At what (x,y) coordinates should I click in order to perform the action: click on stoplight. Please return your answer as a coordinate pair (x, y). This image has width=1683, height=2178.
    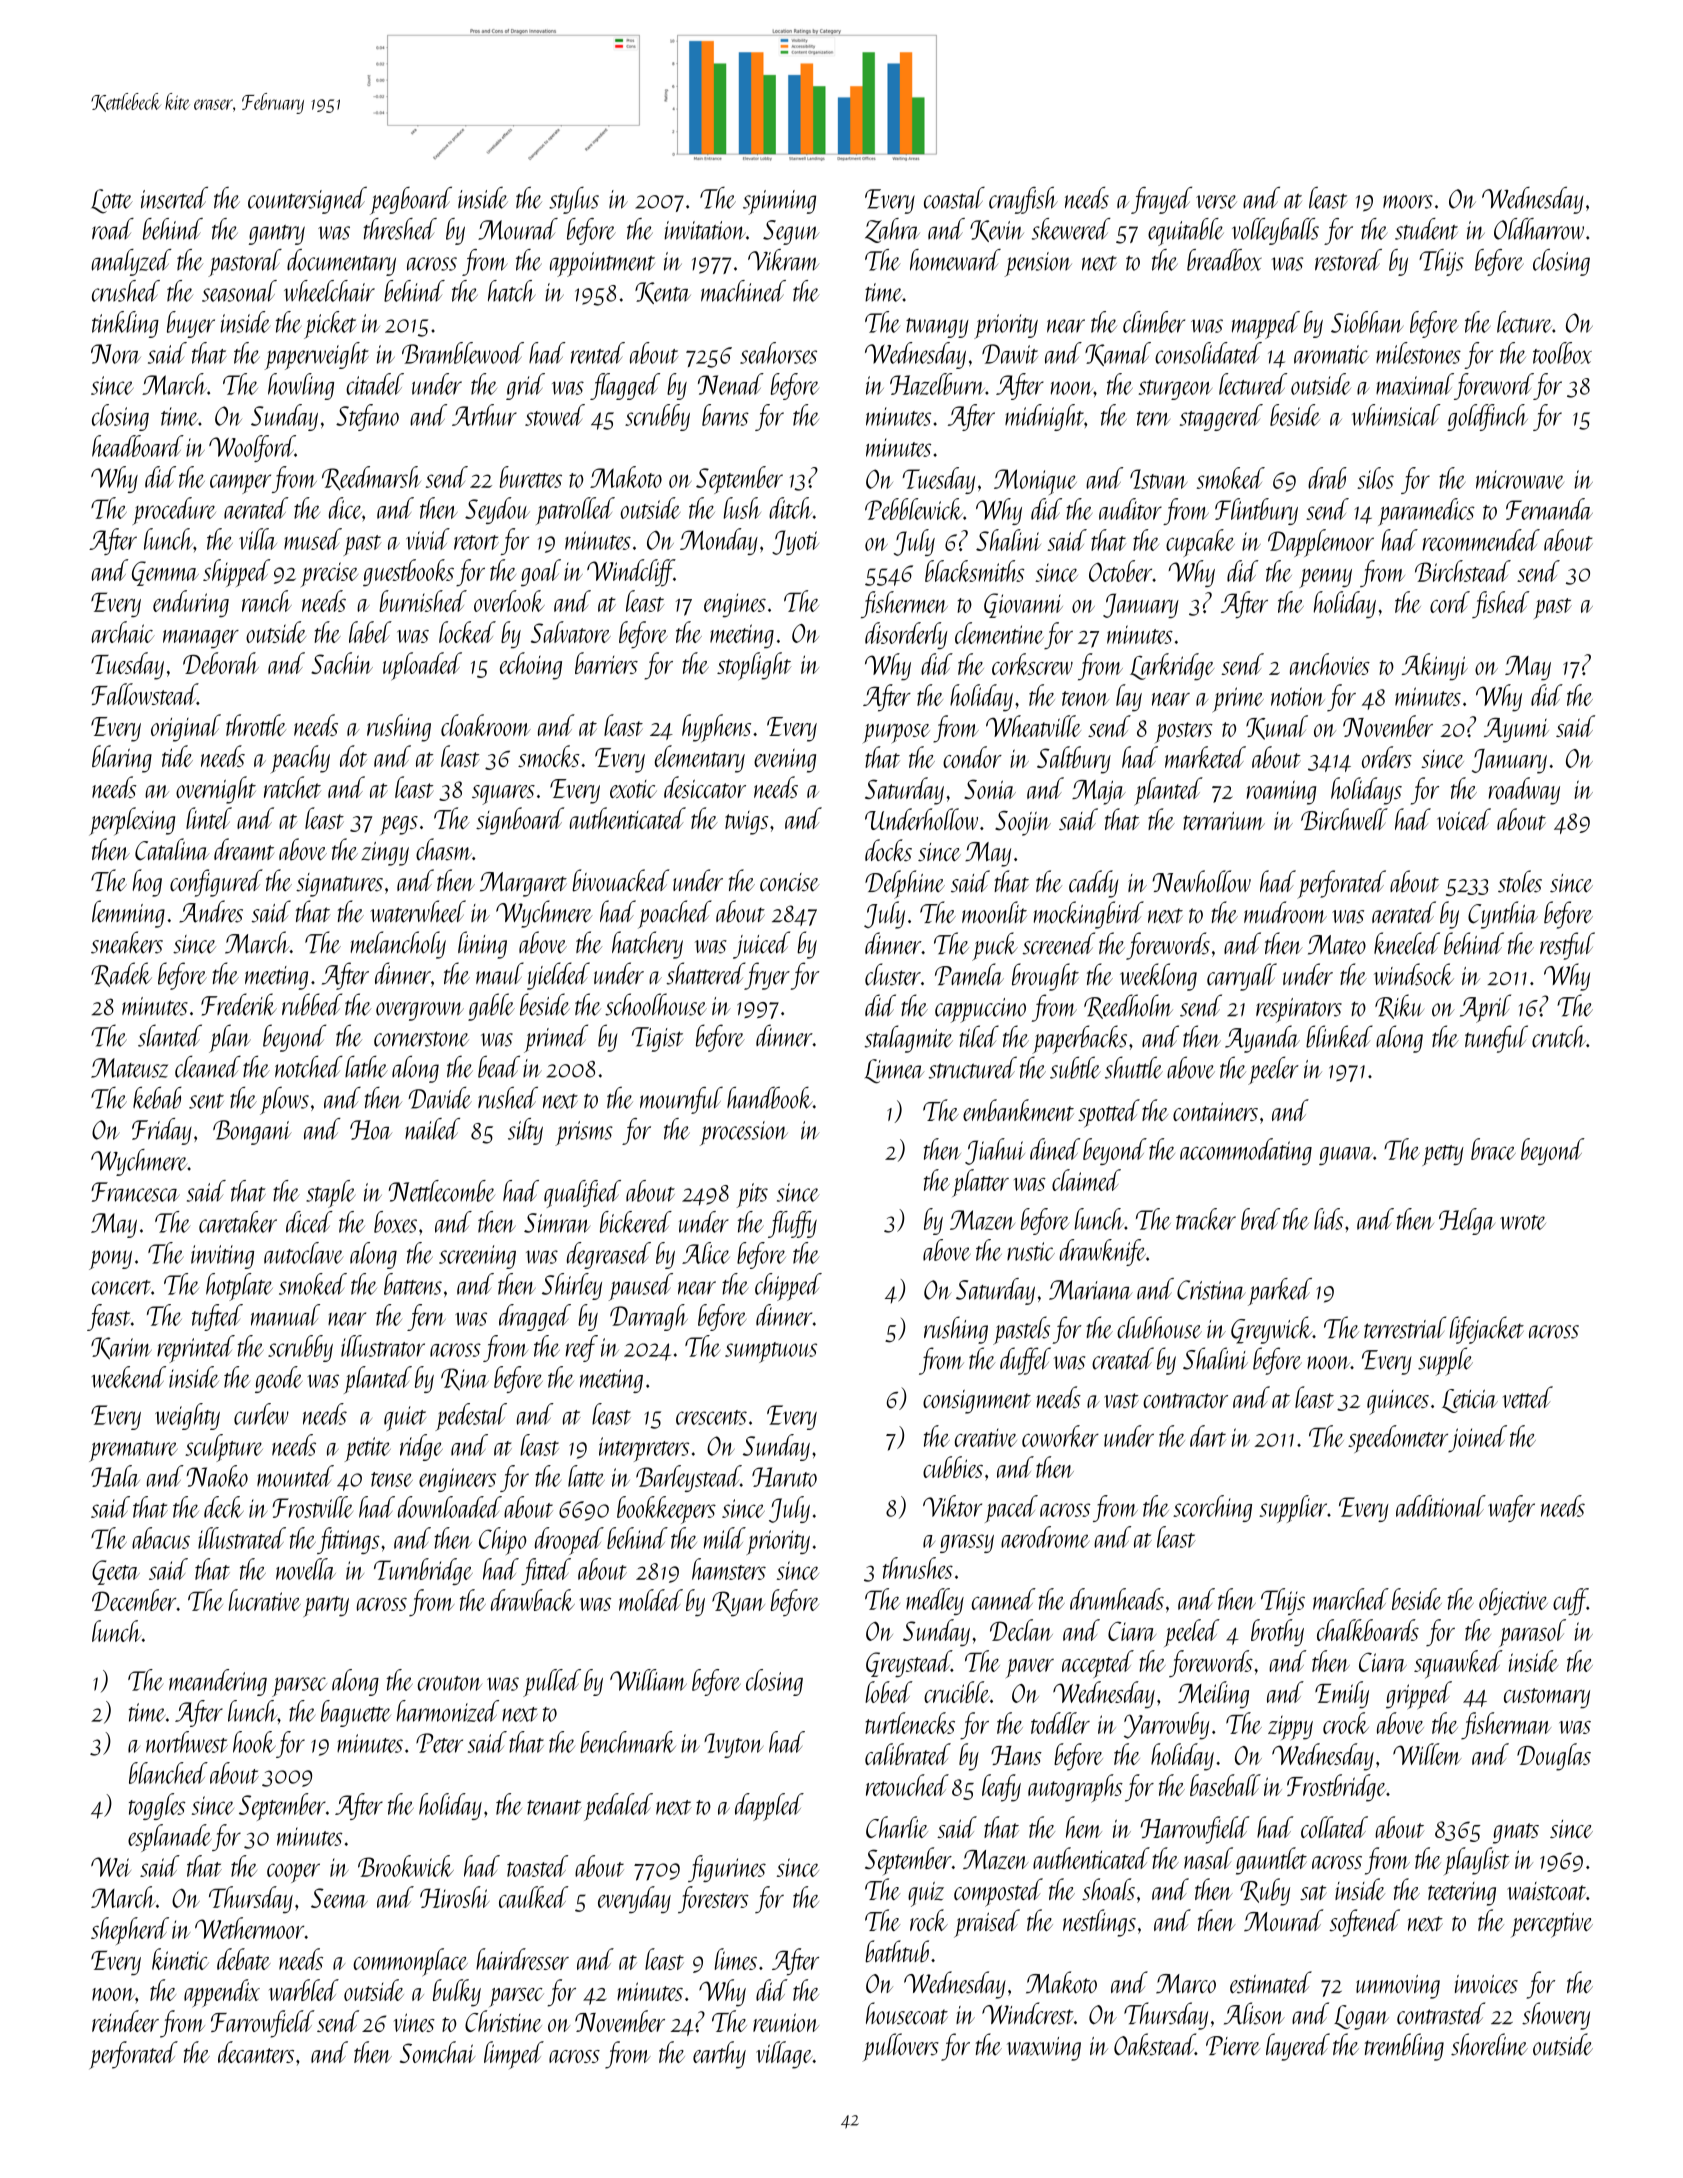
    Looking at the image, I should click on (754, 666).
